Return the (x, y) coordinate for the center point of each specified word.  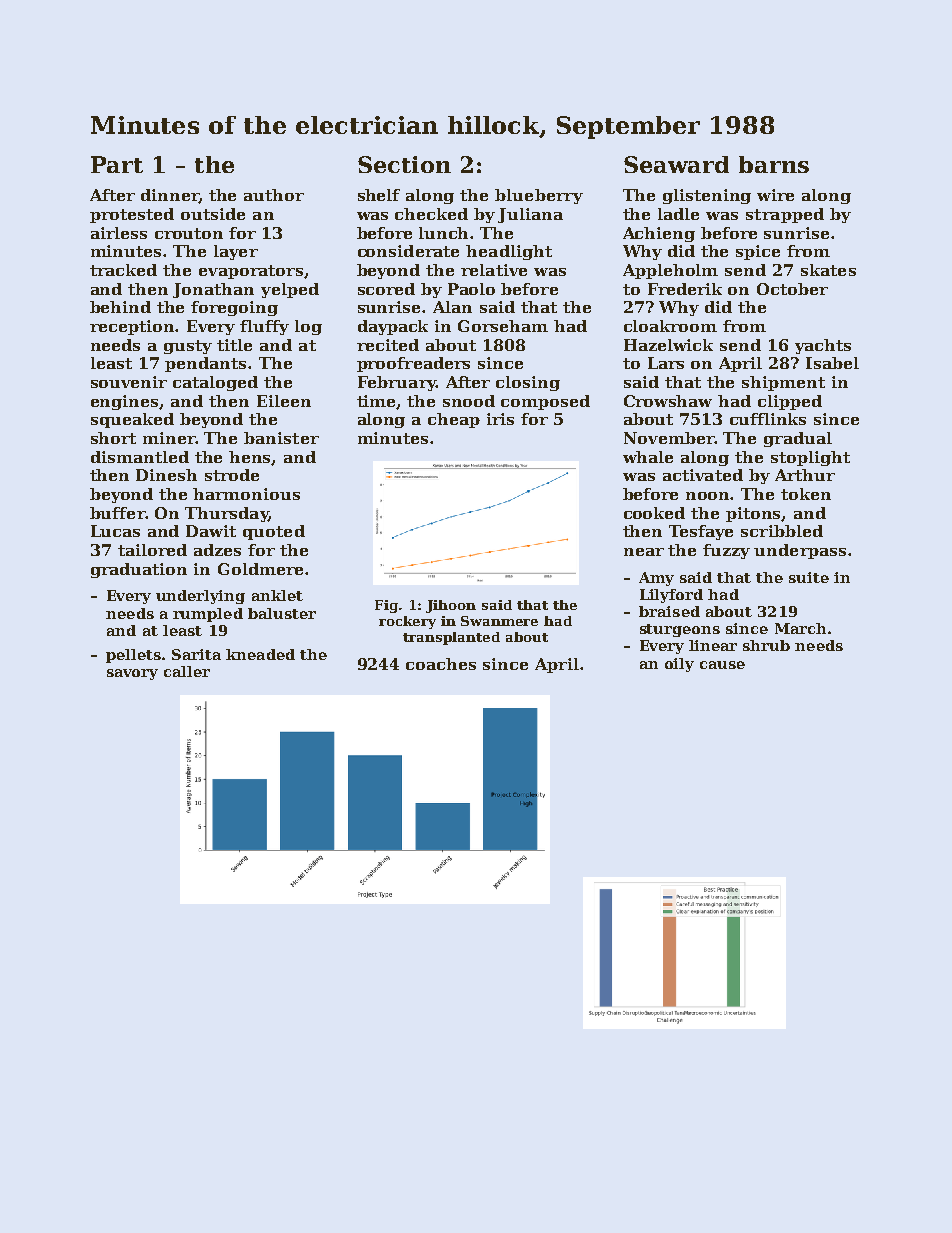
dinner (170, 196)
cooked (654, 513)
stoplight (810, 458)
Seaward (676, 164)
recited (388, 345)
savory (132, 674)
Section (404, 164)
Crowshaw (668, 401)
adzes (217, 550)
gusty (188, 347)
